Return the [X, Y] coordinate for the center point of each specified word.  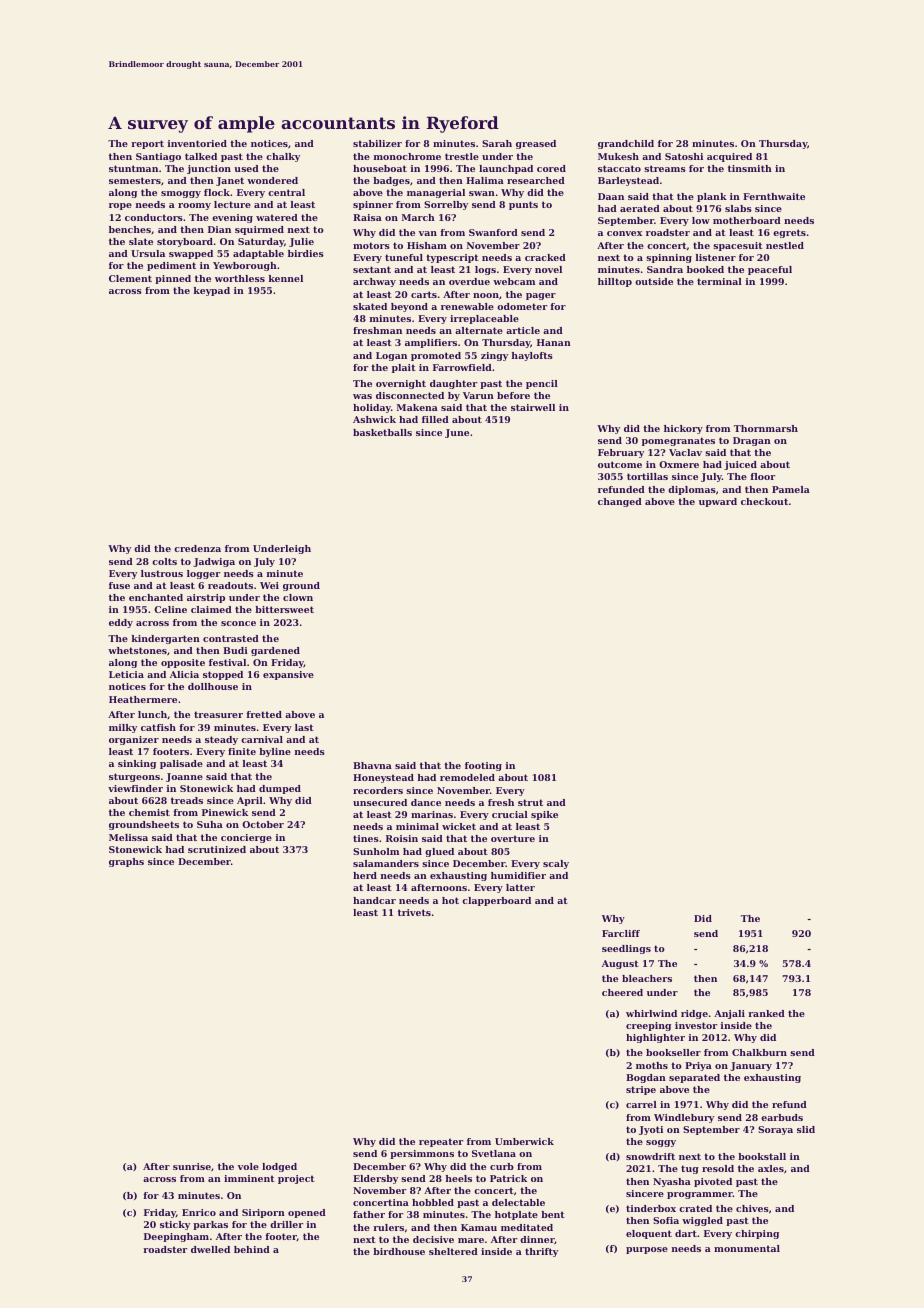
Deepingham [176, 1237]
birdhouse [399, 1251]
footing [483, 766]
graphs [126, 862]
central [286, 192]
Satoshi [684, 156]
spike [544, 815]
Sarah [497, 143]
